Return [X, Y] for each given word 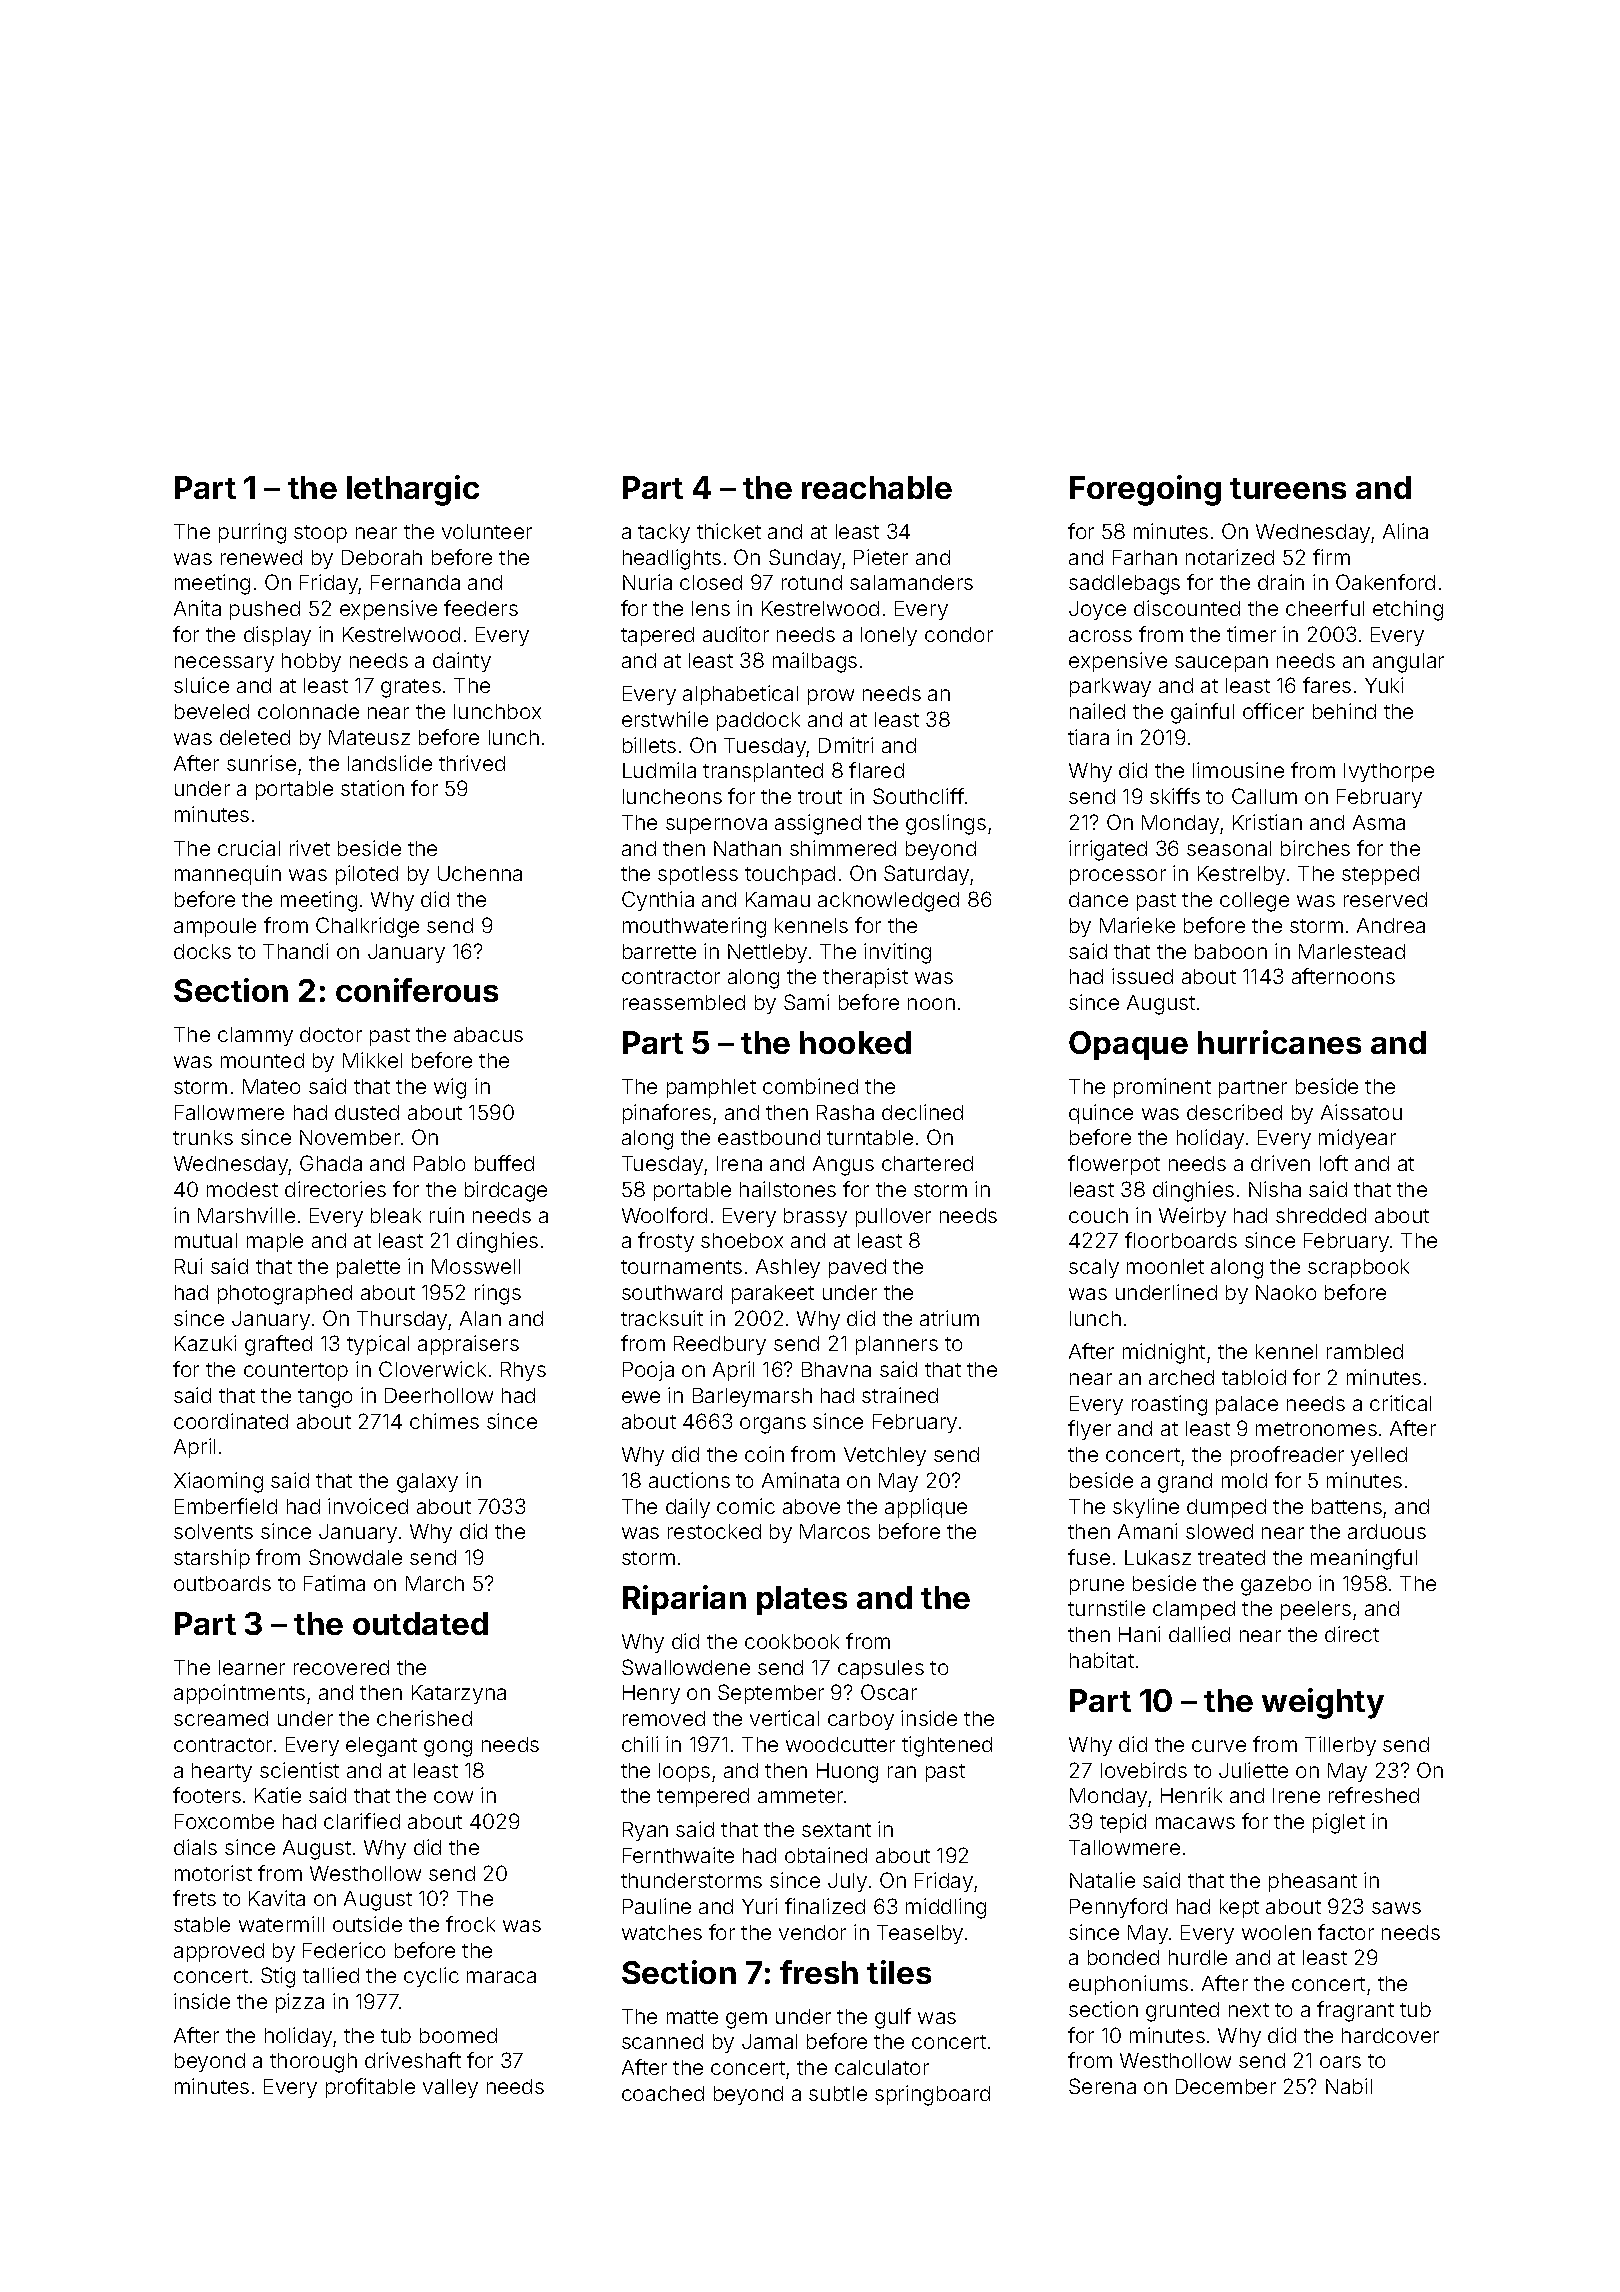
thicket [729, 531]
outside [367, 1924]
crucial [249, 848]
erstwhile [665, 719]
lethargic [413, 490]
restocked [714, 1531]
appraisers [468, 1345]
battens [1347, 1506]
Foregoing [1145, 490]
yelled [1379, 1456]
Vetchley [885, 1456]
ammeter [800, 1796]
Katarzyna [459, 1694]
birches [1315, 848]
